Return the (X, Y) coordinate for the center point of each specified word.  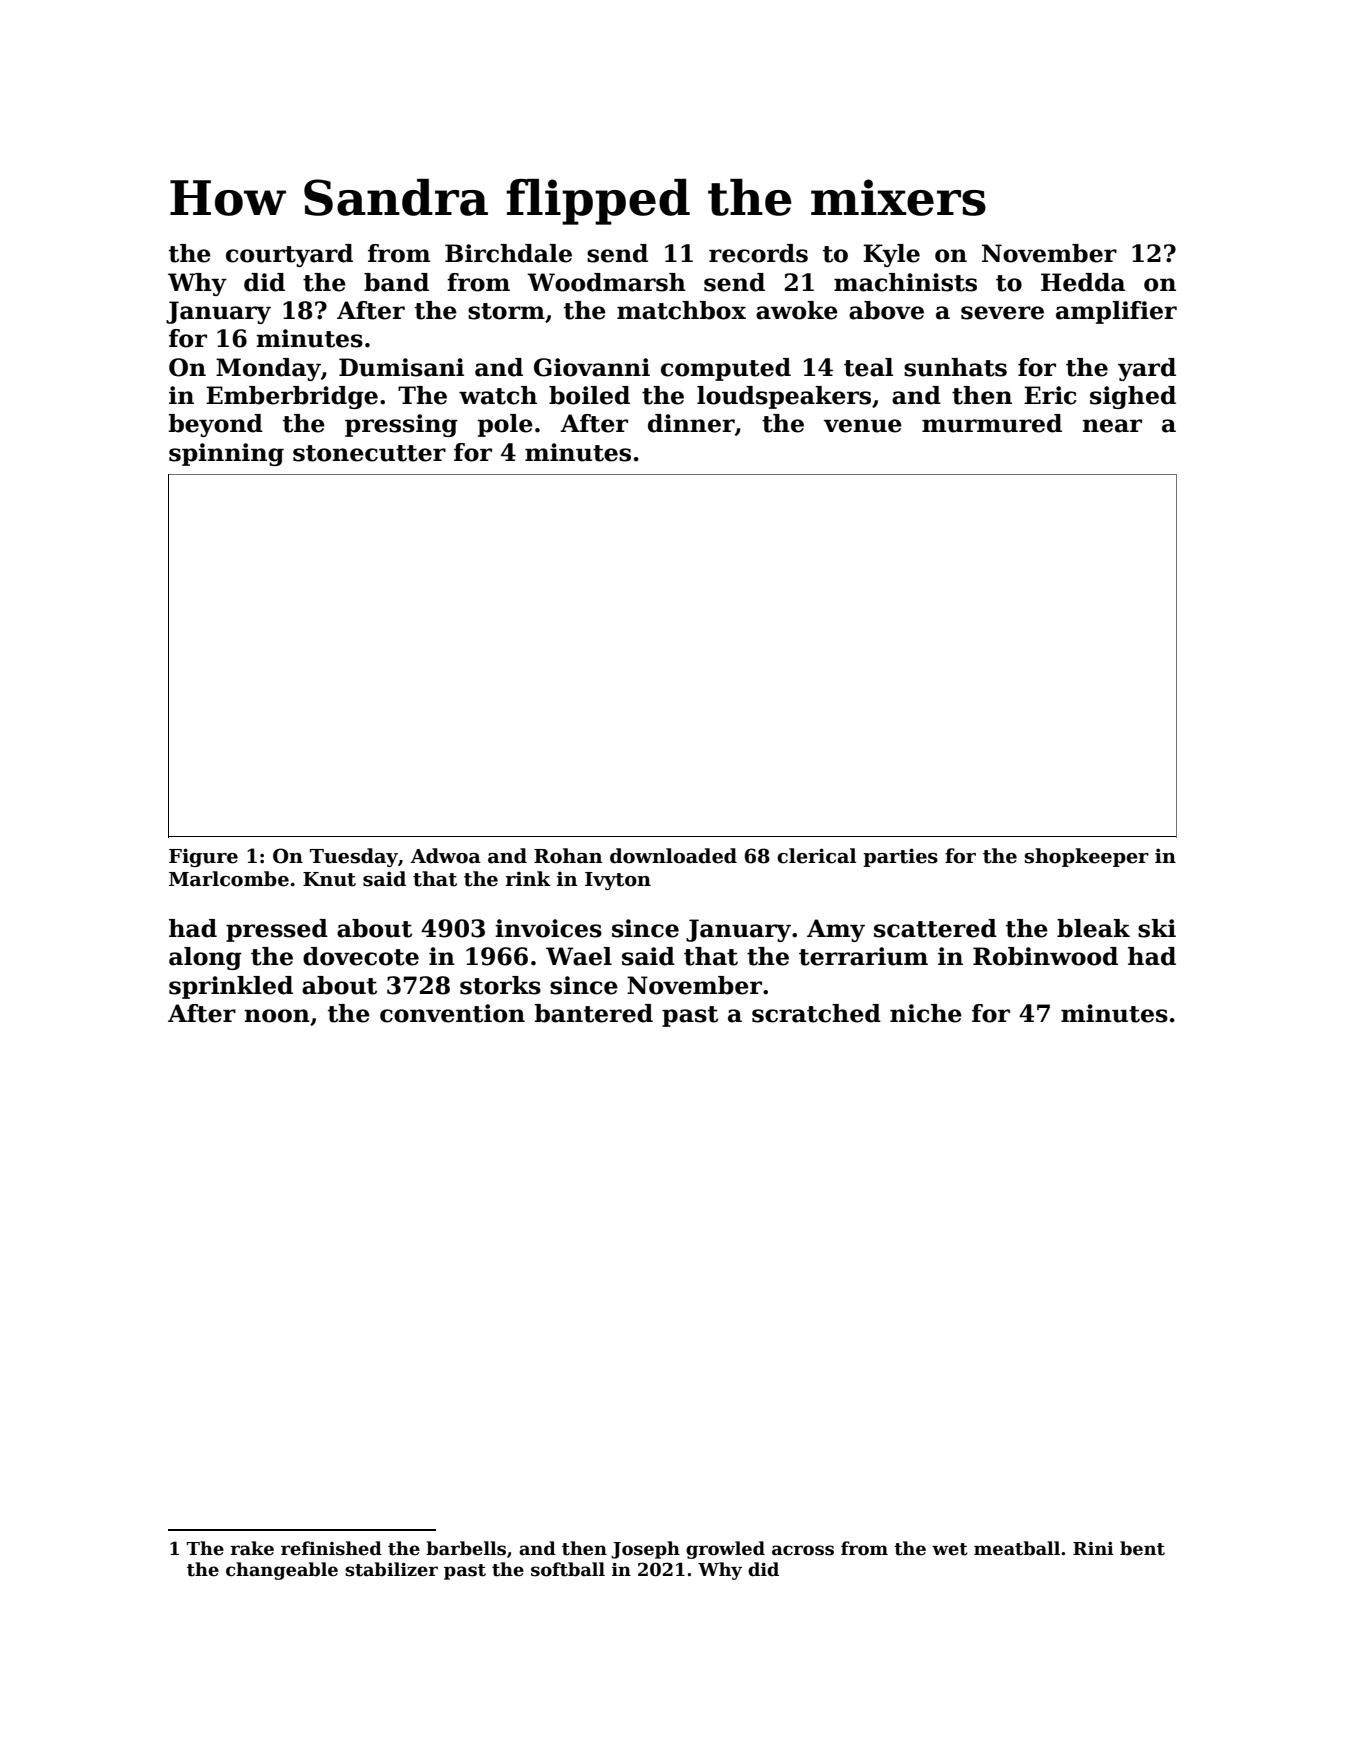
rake (252, 1548)
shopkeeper (1087, 857)
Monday (268, 369)
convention (452, 1013)
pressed (277, 930)
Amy (836, 930)
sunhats (955, 367)
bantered (594, 1013)
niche (926, 1013)
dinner (691, 423)
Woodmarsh (606, 282)
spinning (226, 454)
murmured (992, 423)
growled (725, 1550)
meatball (1017, 1548)
